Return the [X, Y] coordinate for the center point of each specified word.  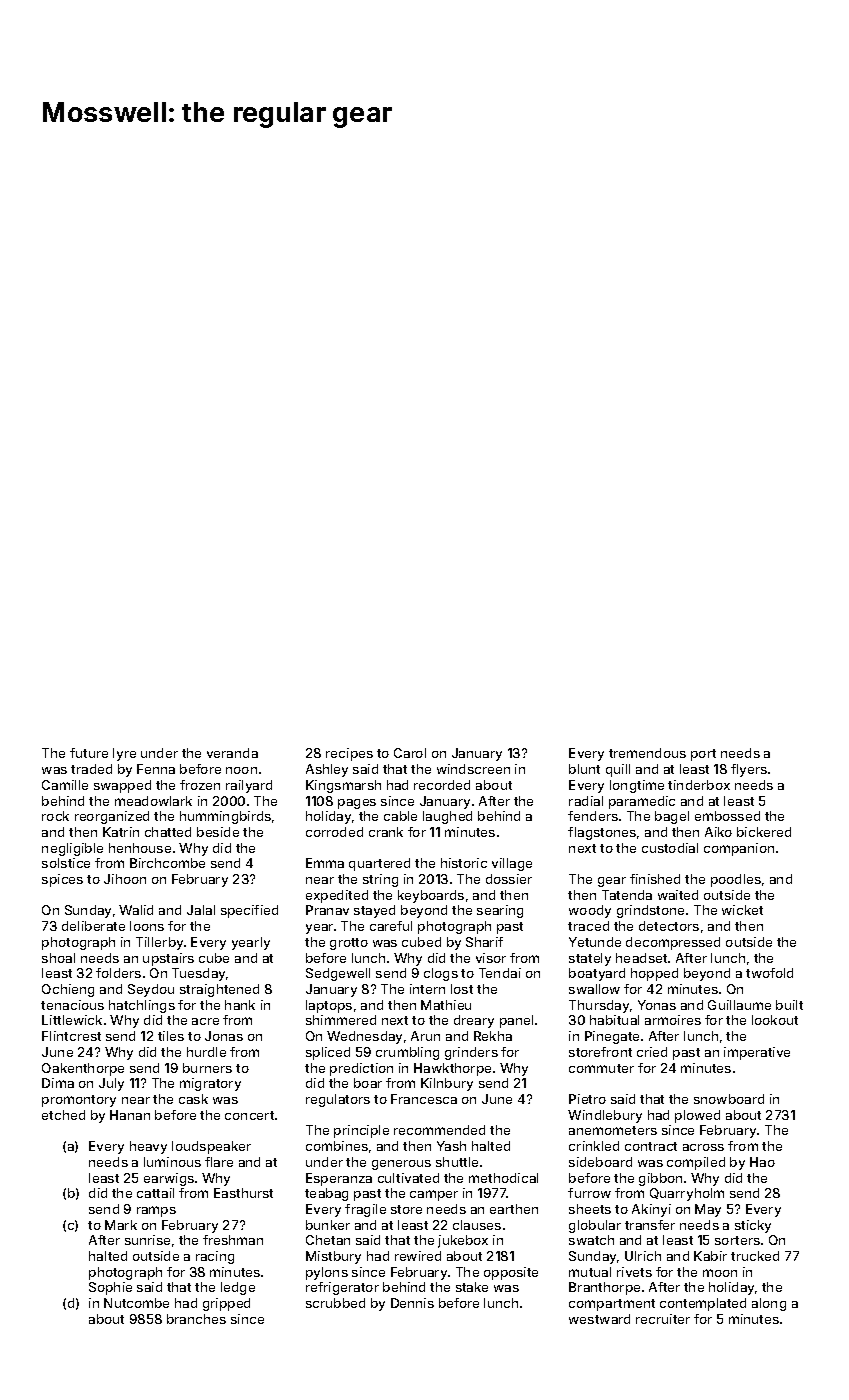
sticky [753, 1226]
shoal [58, 958]
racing [215, 1257]
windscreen [473, 769]
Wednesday [364, 1037]
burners [207, 1068]
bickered [764, 832]
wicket [742, 910]
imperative [757, 1053]
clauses [477, 1225]
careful [391, 926]
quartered [379, 864]
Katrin [121, 832]
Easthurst [243, 1193]
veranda [232, 753]
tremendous [647, 753]
